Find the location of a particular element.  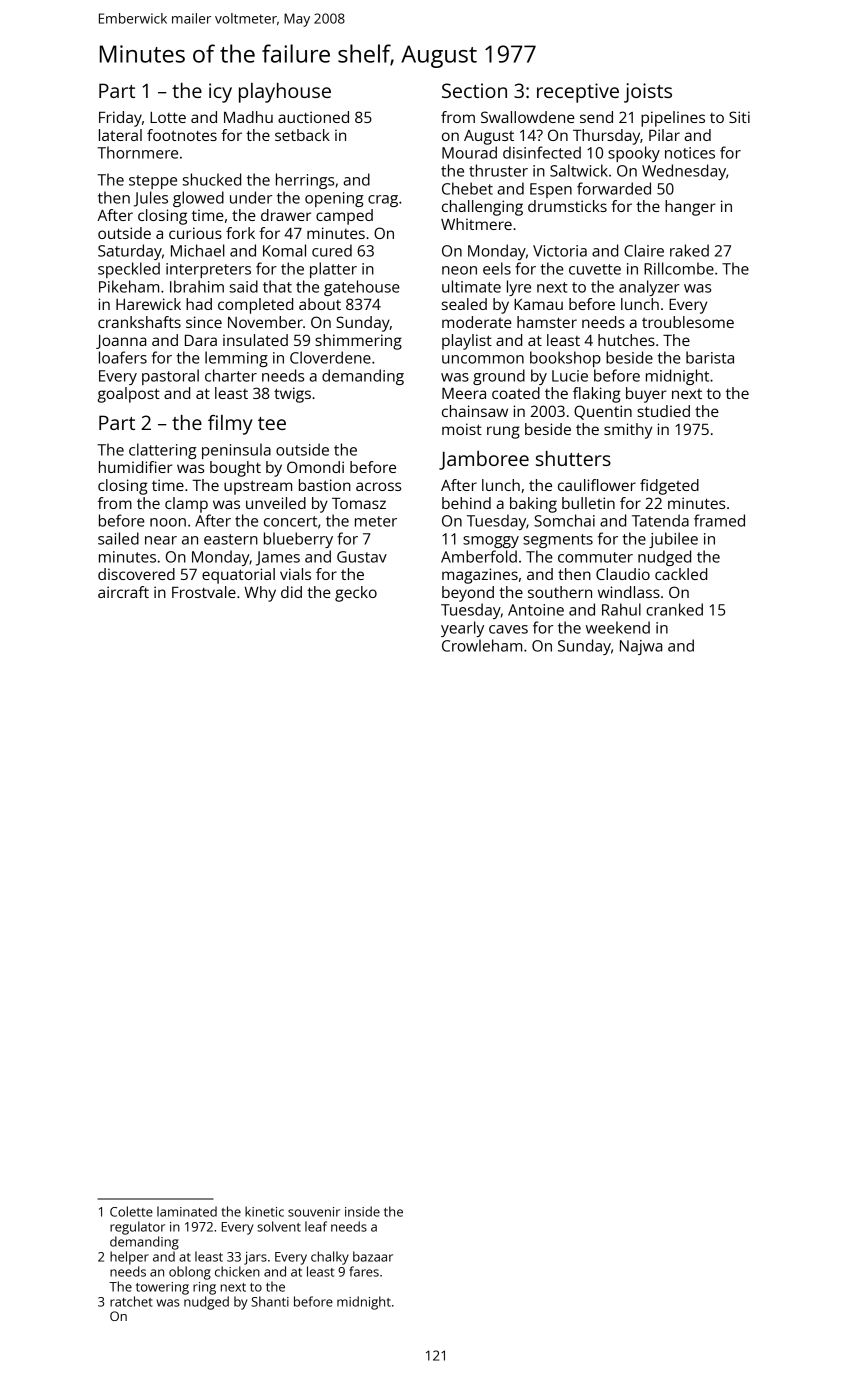

Crowleham is located at coordinates (482, 645).
